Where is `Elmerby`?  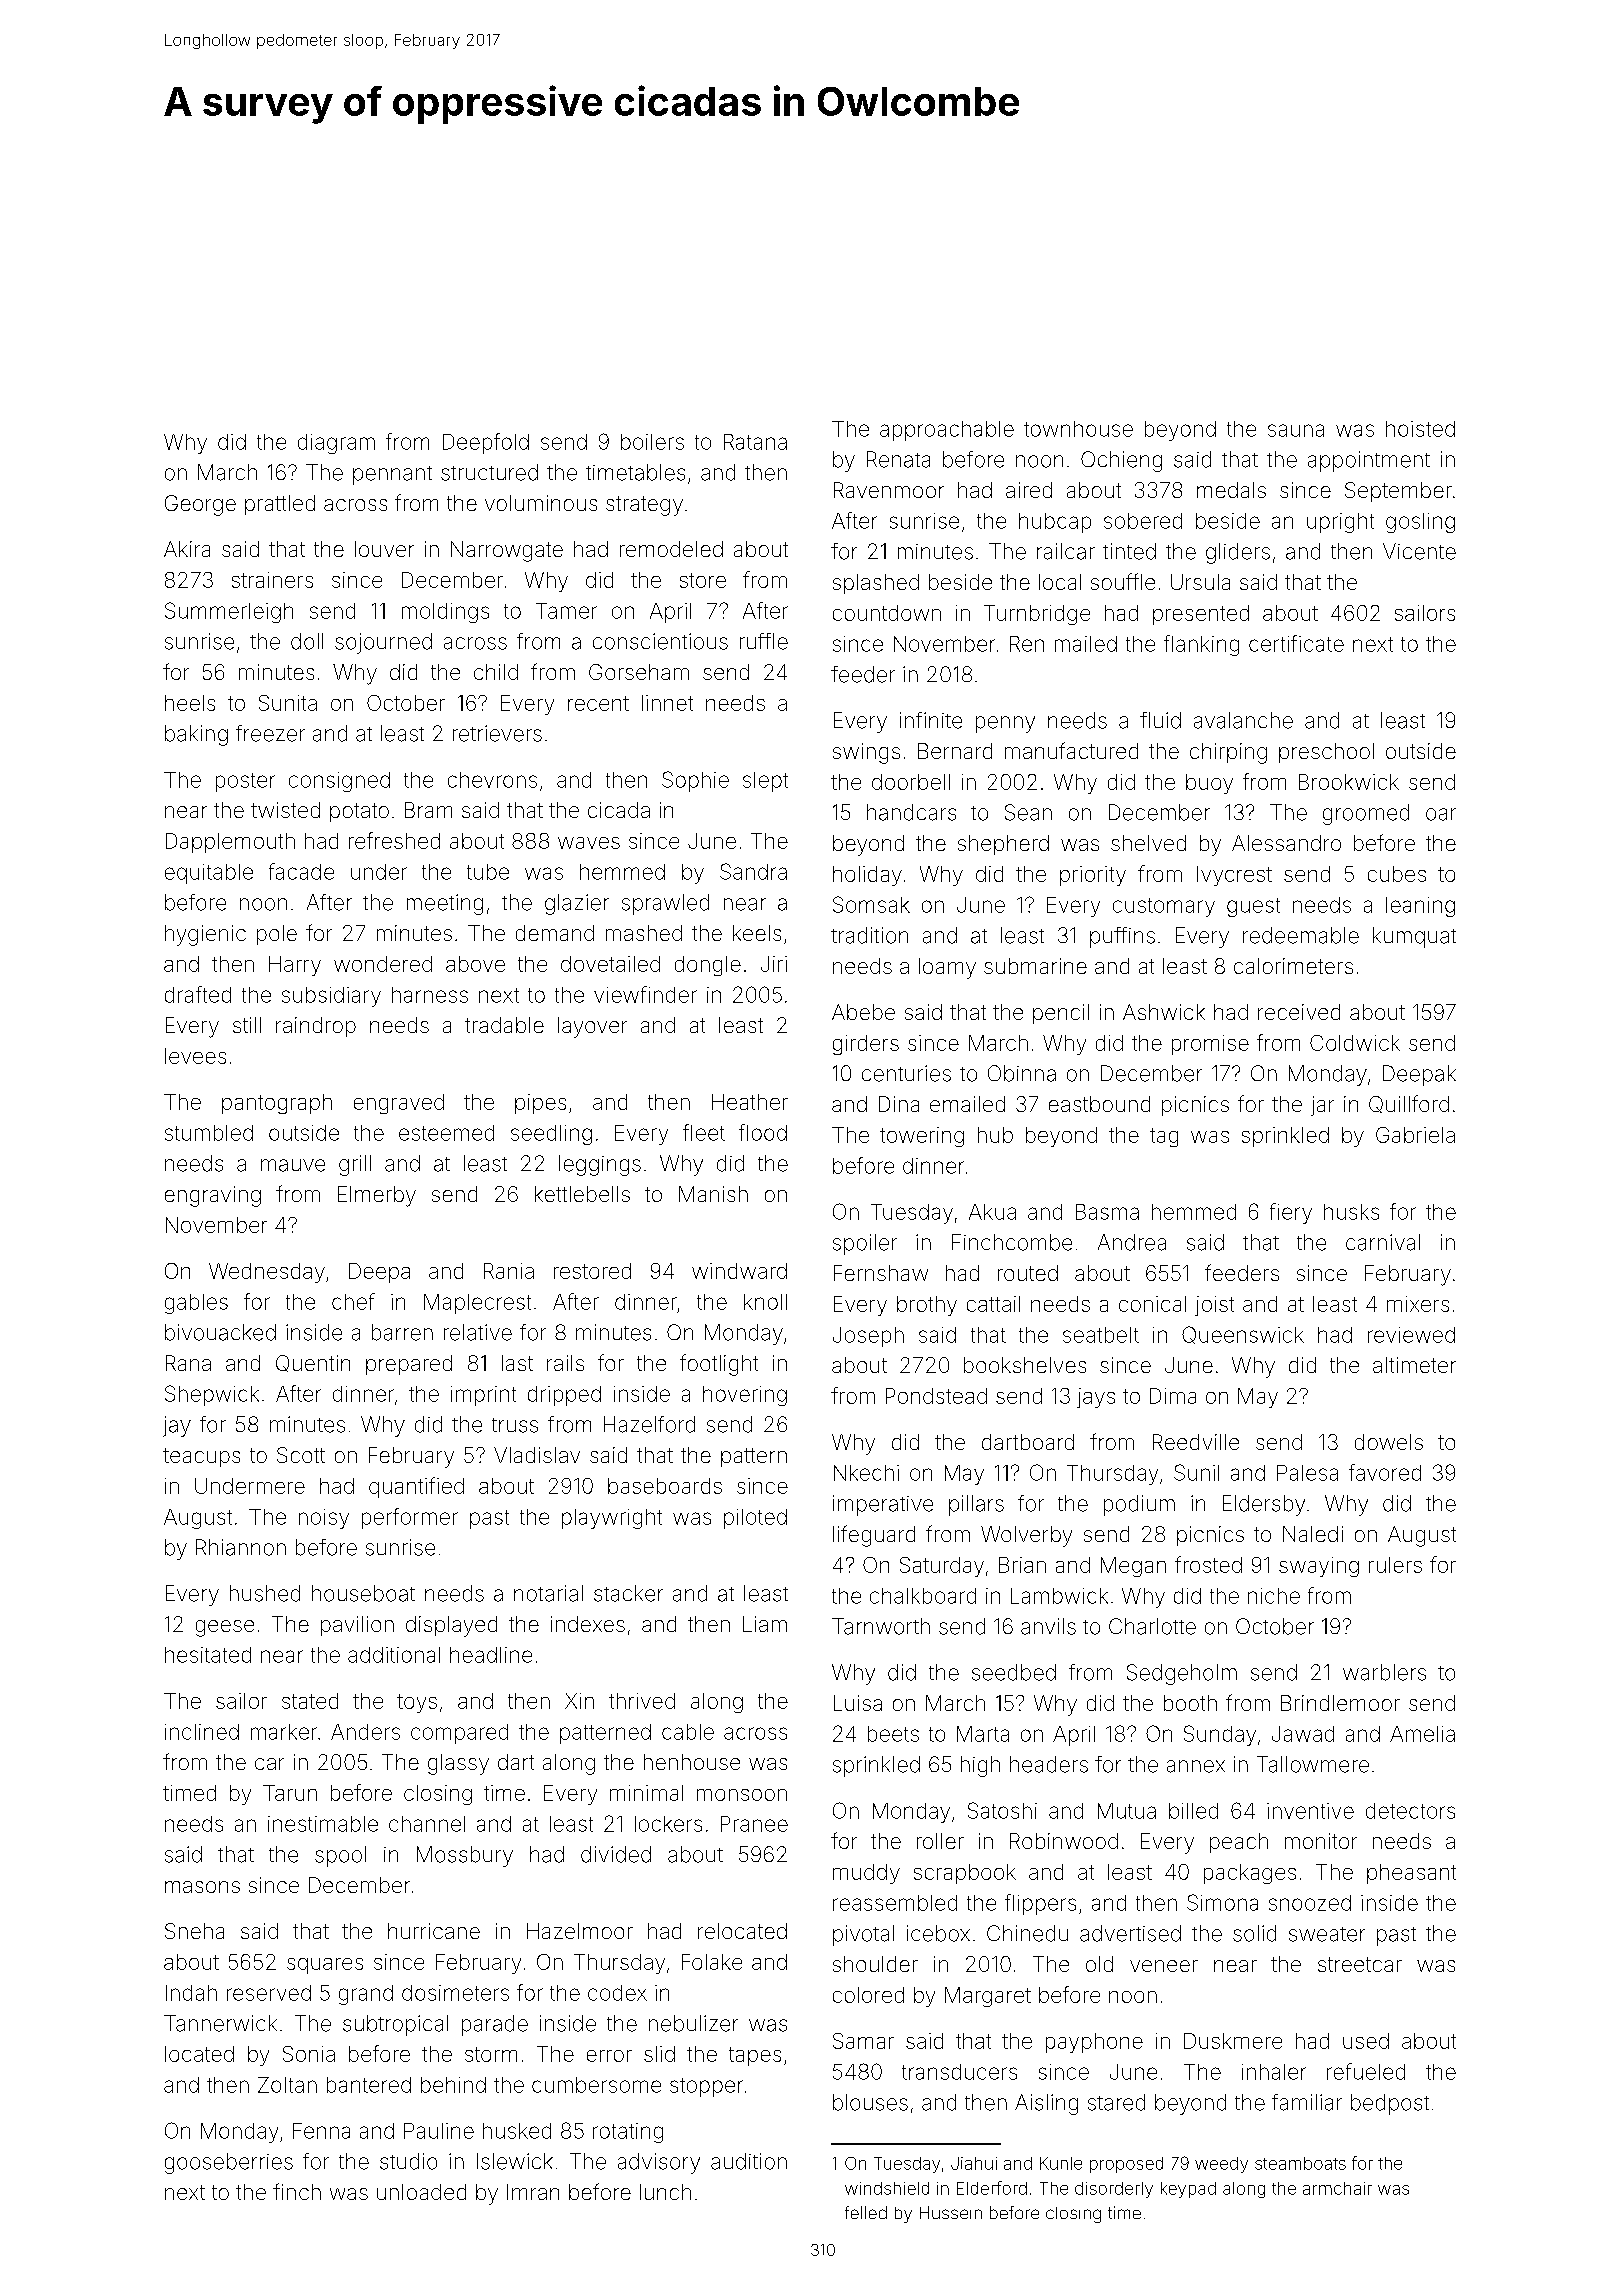
Elmerby is located at coordinates (377, 1196).
